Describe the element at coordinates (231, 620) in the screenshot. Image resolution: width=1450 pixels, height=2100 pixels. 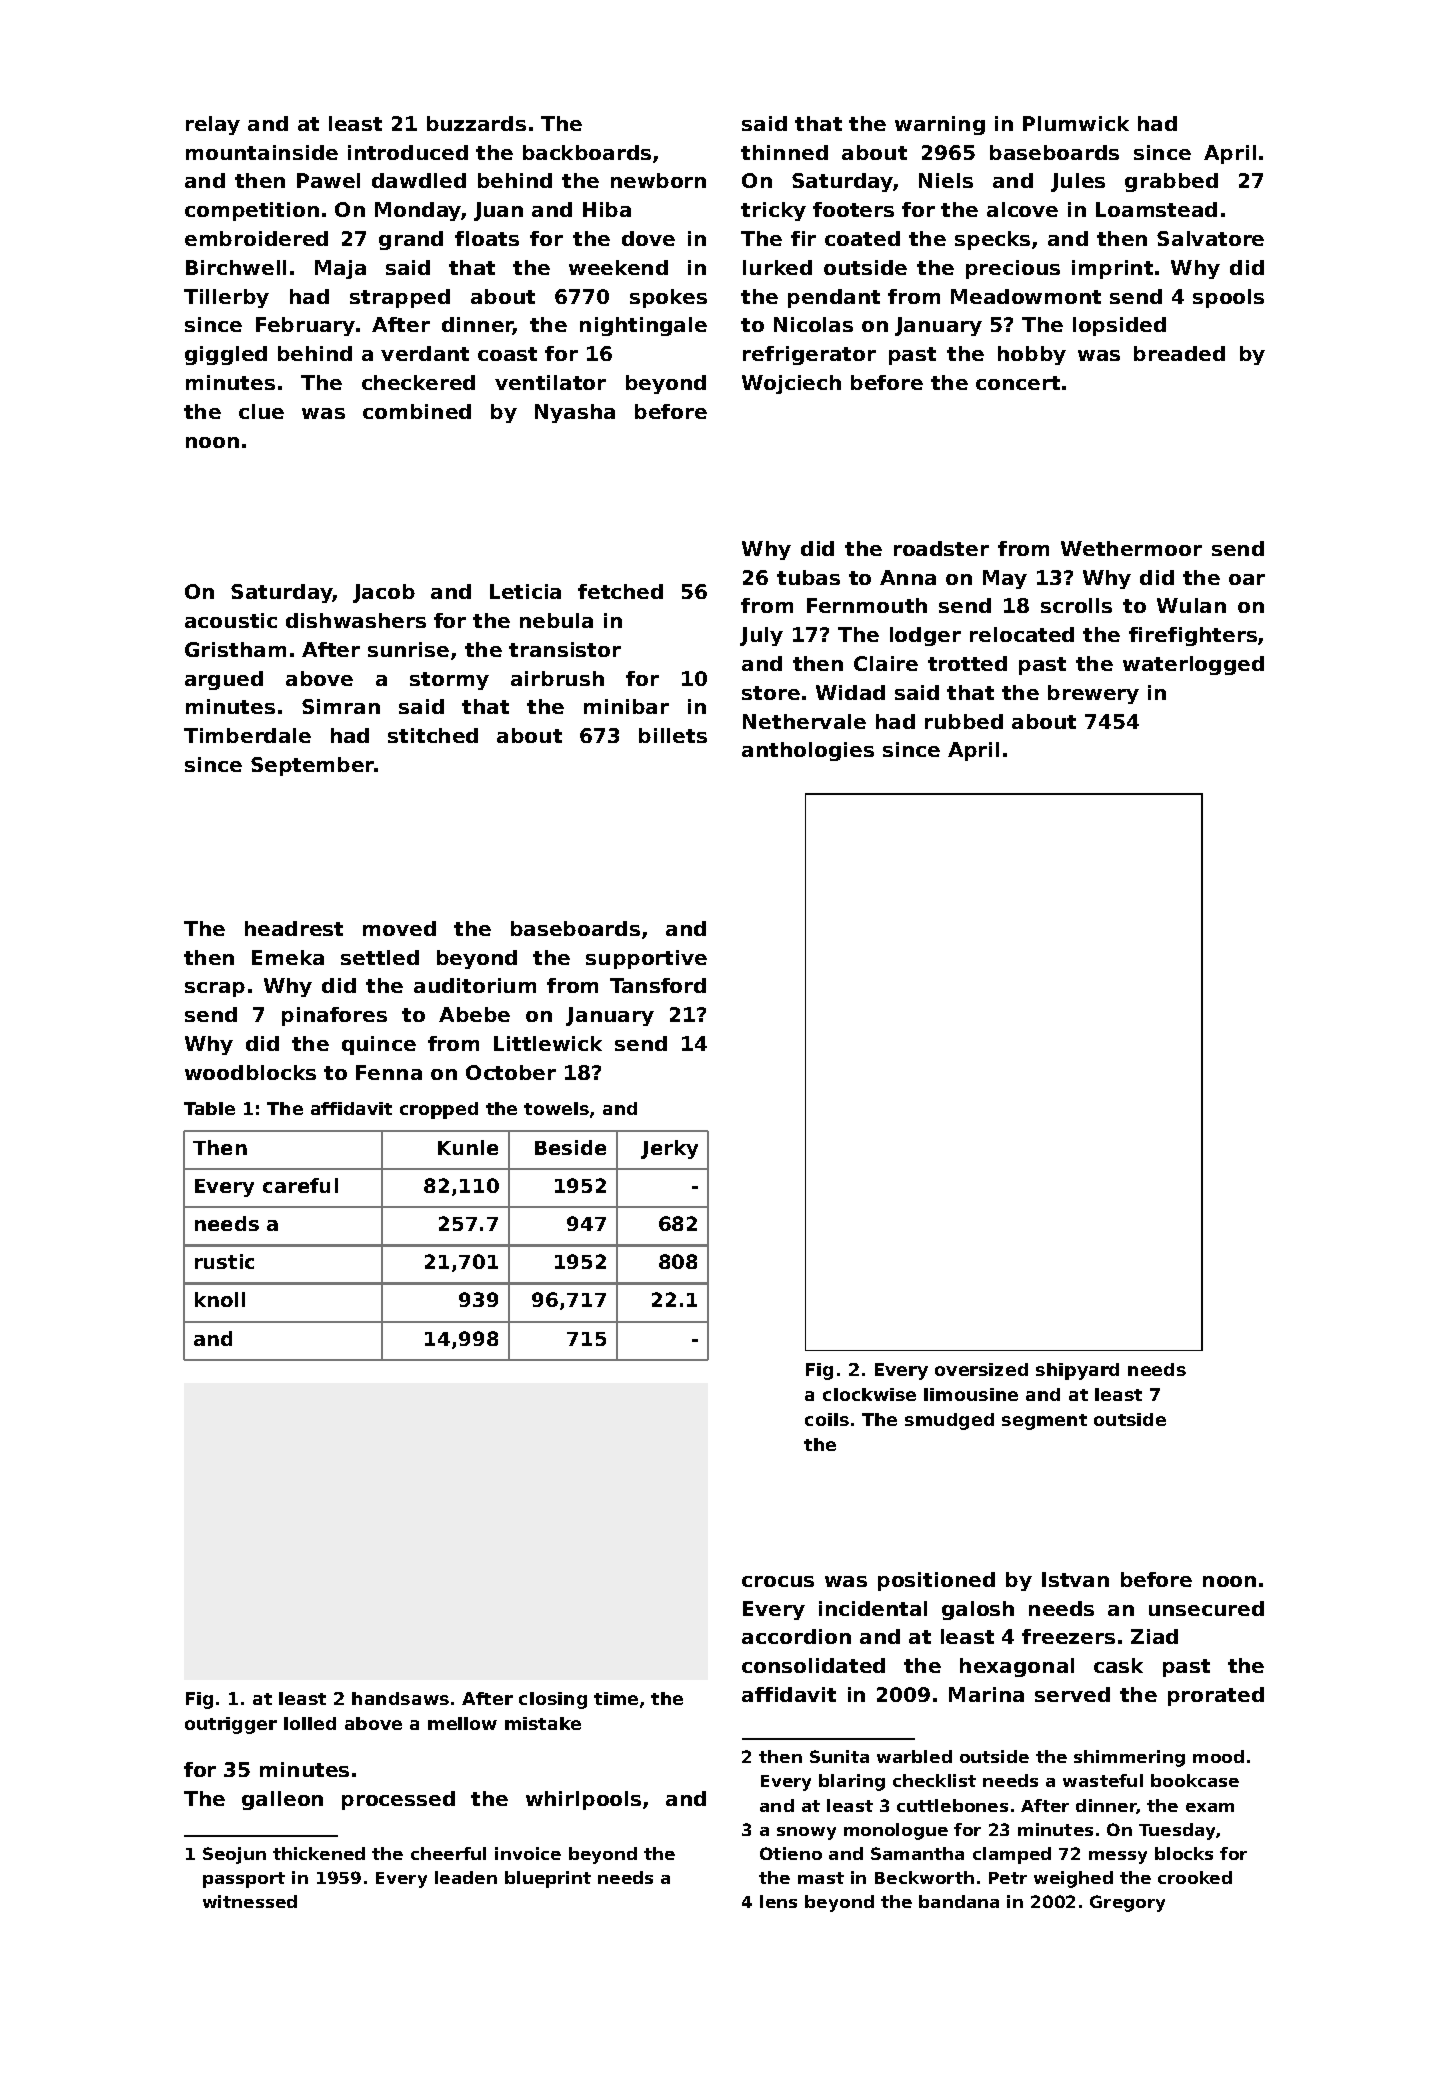
I see `acoustic` at that location.
